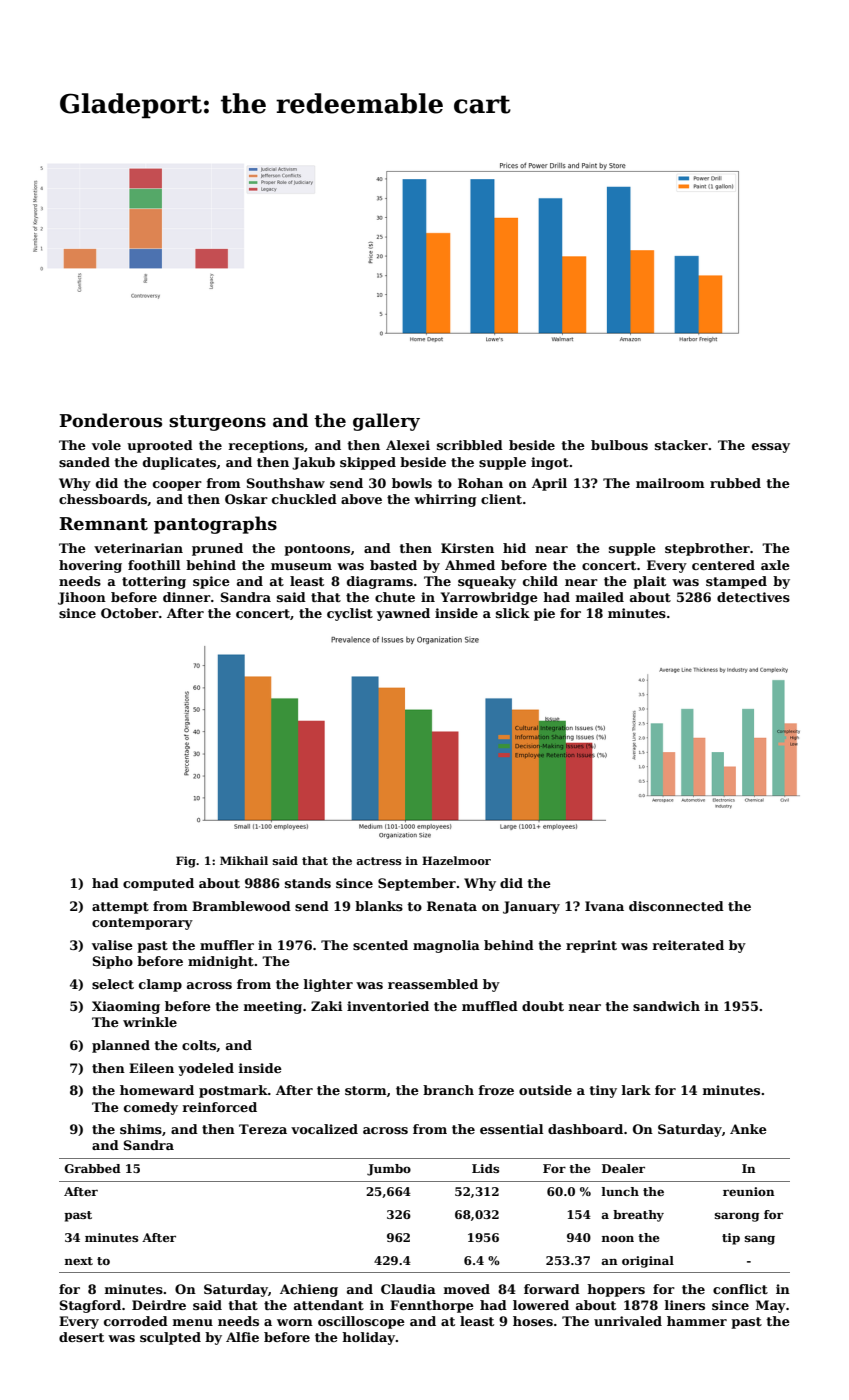 The height and width of the screenshot is (1400, 849). What do you see at coordinates (380, 945) in the screenshot?
I see `scented` at bounding box center [380, 945].
